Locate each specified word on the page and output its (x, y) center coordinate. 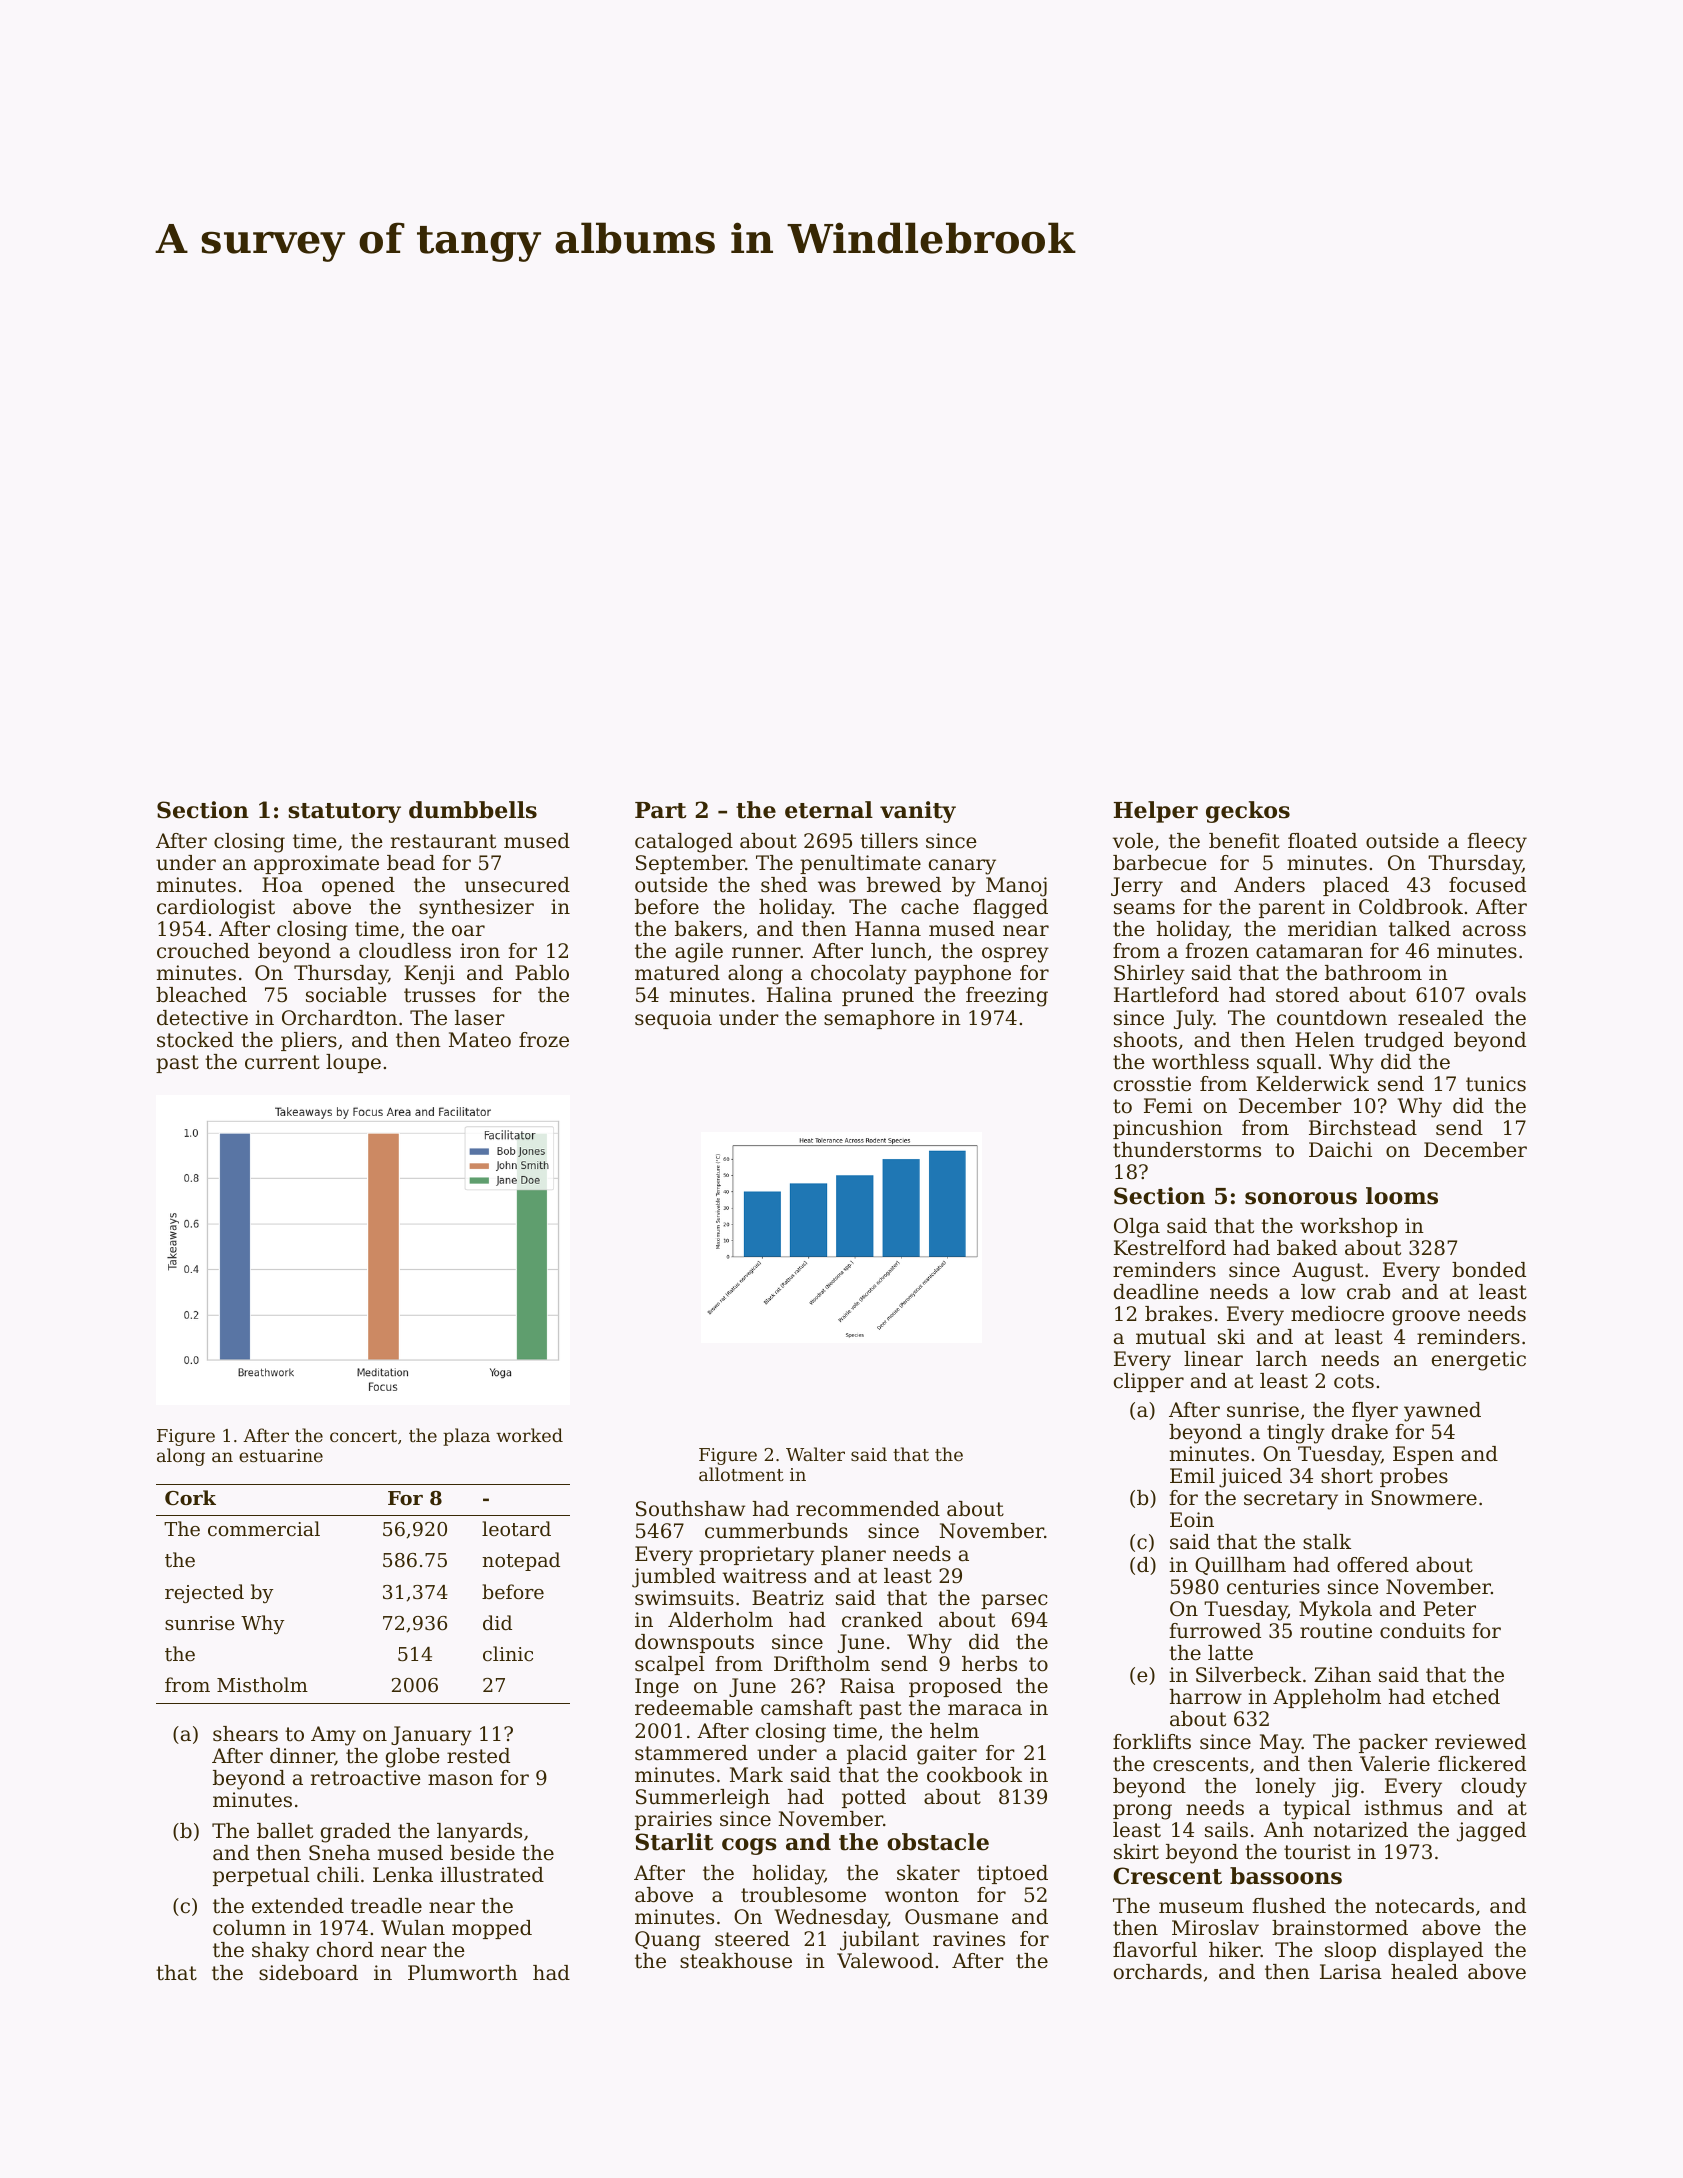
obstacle (938, 1842)
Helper (1156, 812)
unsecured (517, 885)
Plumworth (463, 1973)
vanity (918, 812)
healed (1424, 1972)
